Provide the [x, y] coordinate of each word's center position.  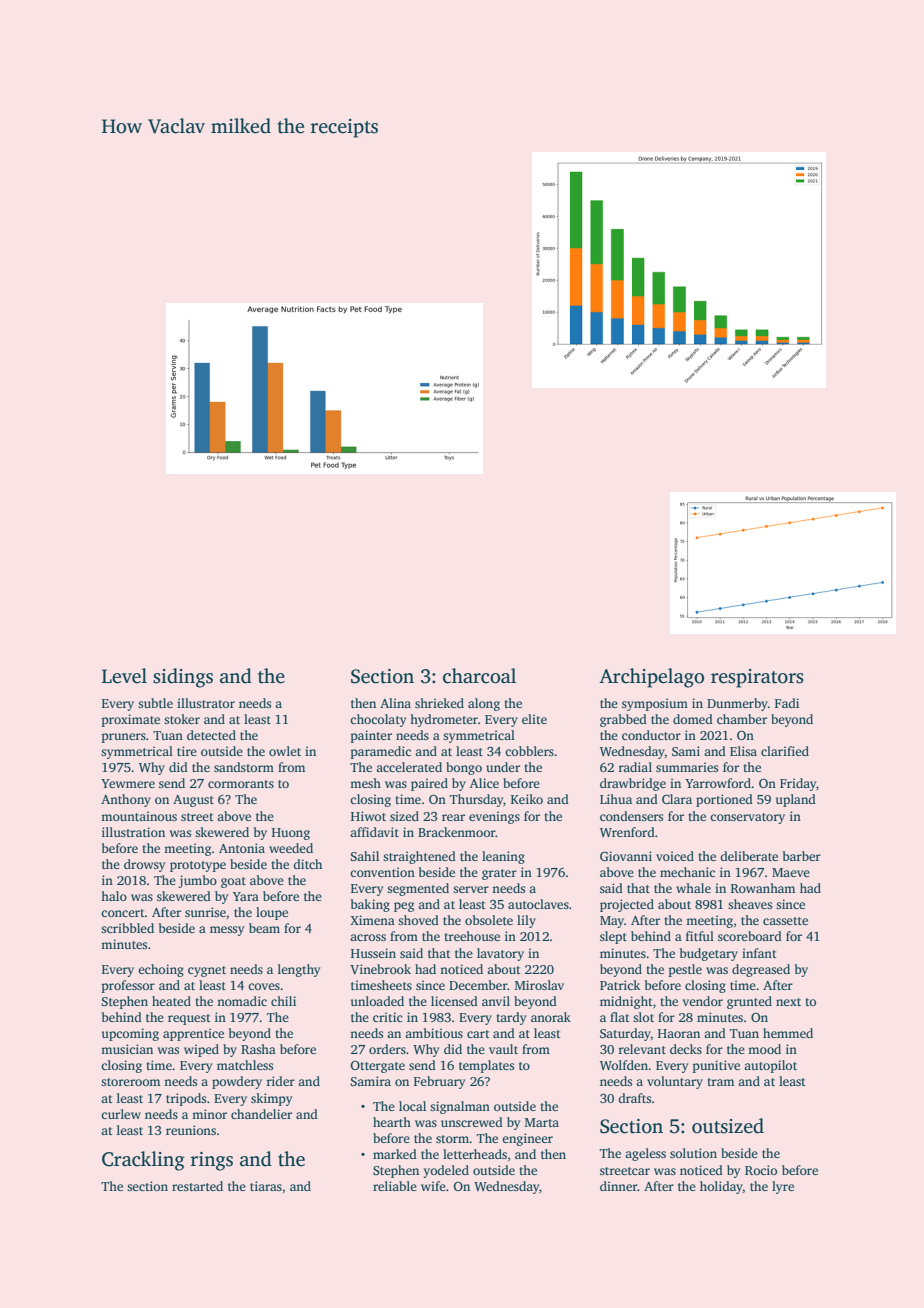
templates [486, 1066]
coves [264, 986]
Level [124, 676]
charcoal [479, 676]
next [788, 1002]
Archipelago [651, 678]
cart [478, 1034]
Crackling [143, 1161]
